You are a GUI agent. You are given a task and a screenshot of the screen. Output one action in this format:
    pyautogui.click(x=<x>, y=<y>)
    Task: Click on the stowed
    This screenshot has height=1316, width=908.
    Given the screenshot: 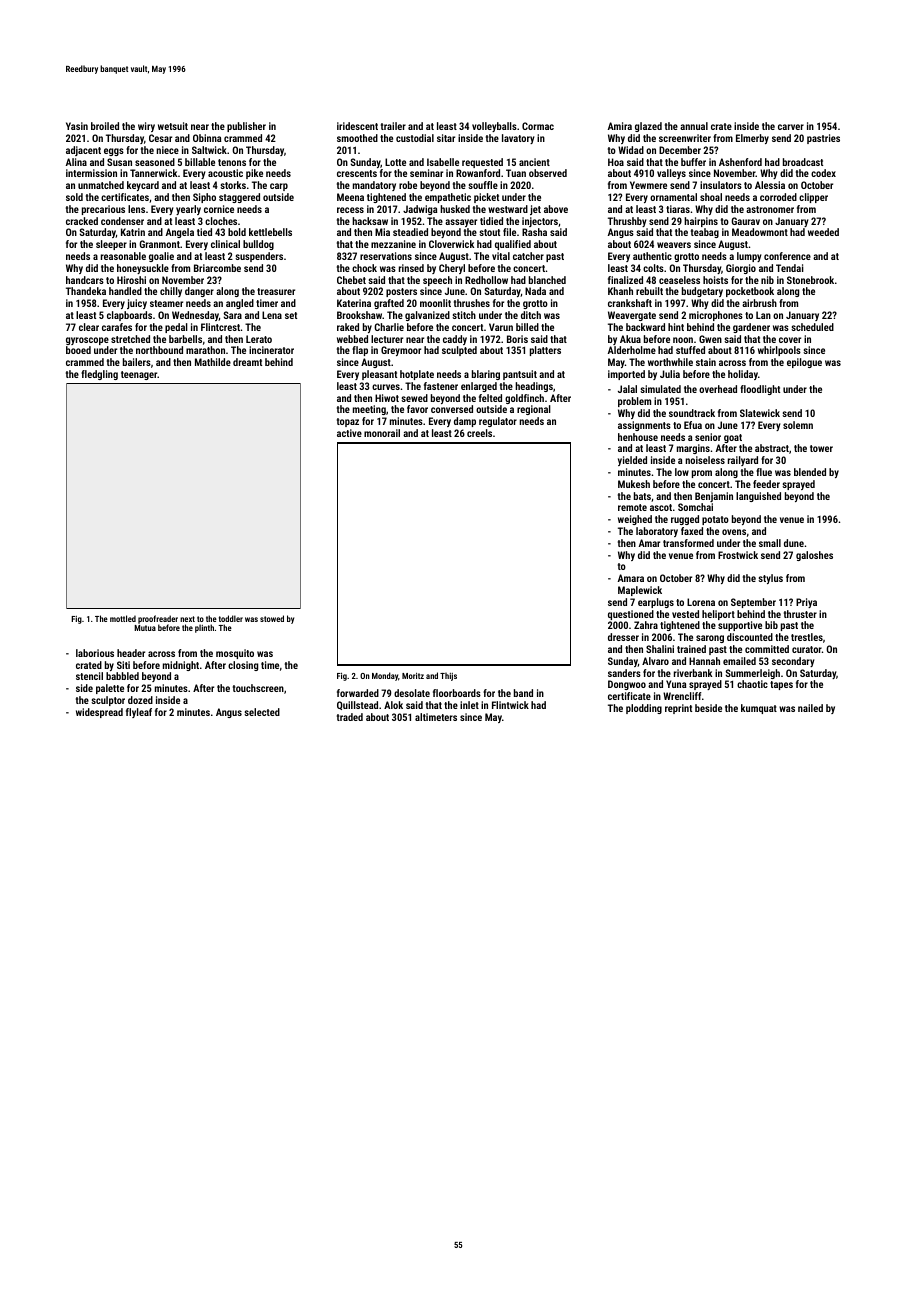 What is the action you would take?
    pyautogui.click(x=272, y=618)
